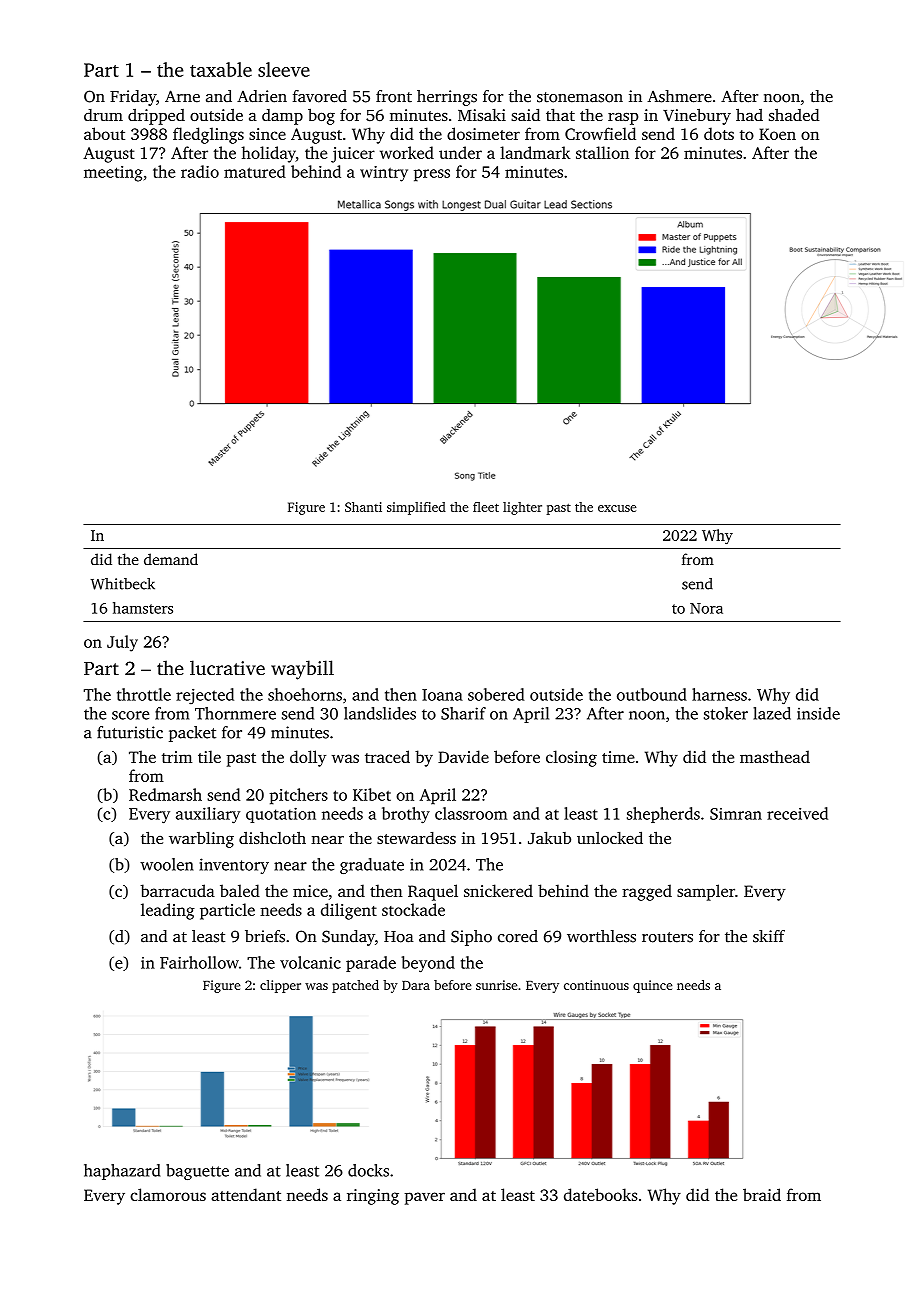 The width and height of the image is (924, 1308). What do you see at coordinates (471, 813) in the image?
I see `classroom` at bounding box center [471, 813].
